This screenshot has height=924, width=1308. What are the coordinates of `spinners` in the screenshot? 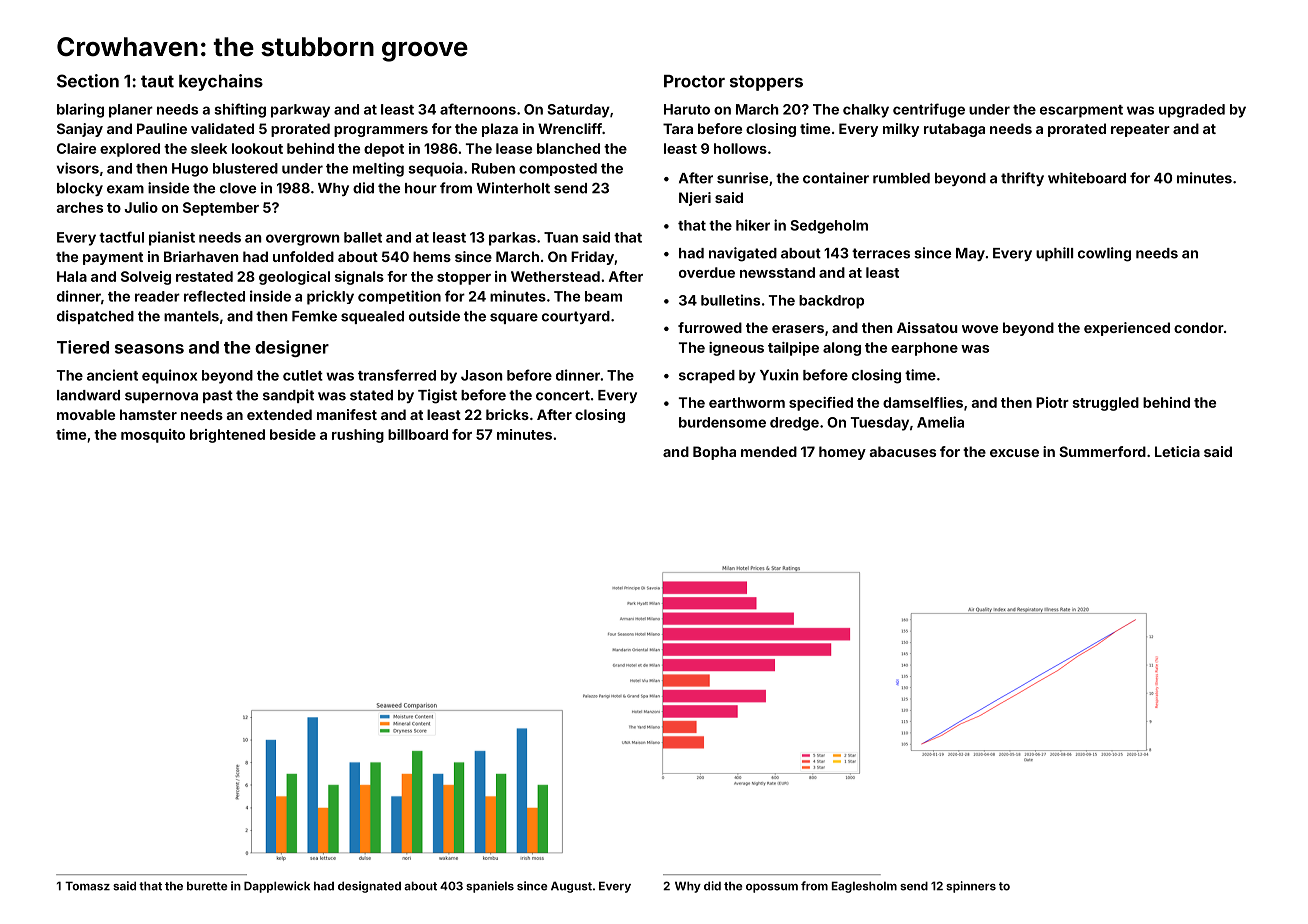 It's located at (971, 887).
